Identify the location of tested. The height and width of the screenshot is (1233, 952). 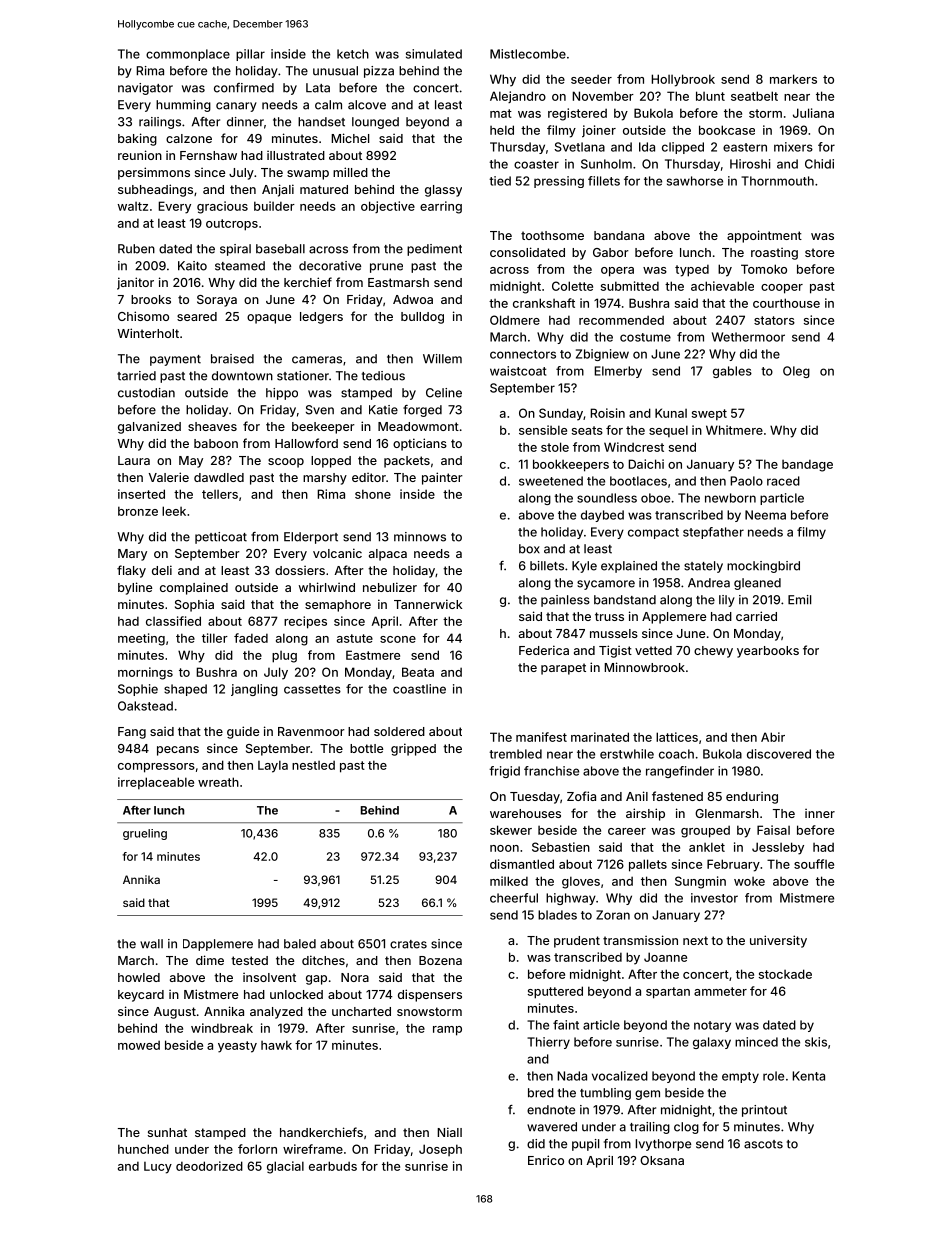
(249, 960).
